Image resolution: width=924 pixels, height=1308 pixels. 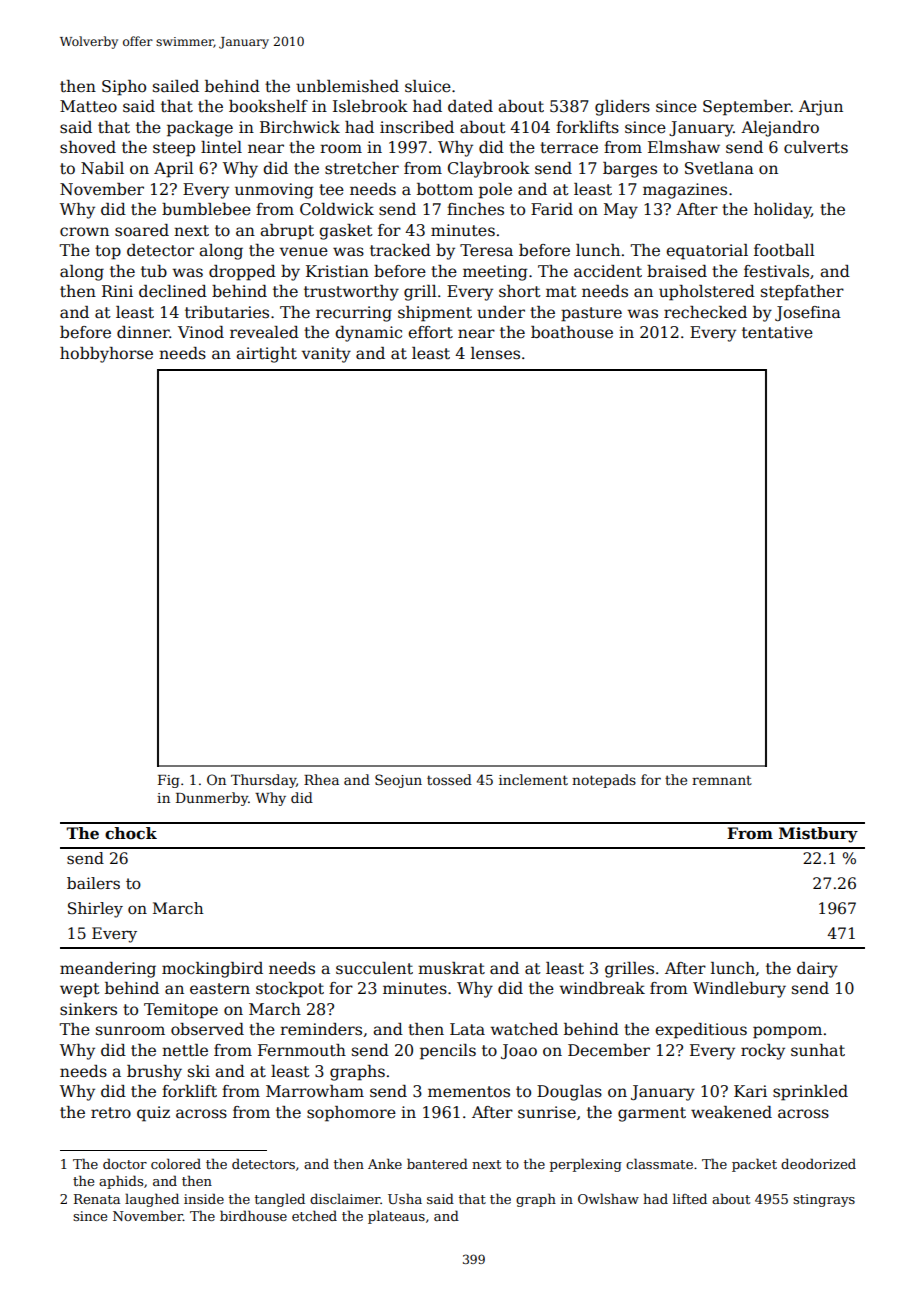 What do you see at coordinates (315, 1091) in the image?
I see `Marrowham` at bounding box center [315, 1091].
